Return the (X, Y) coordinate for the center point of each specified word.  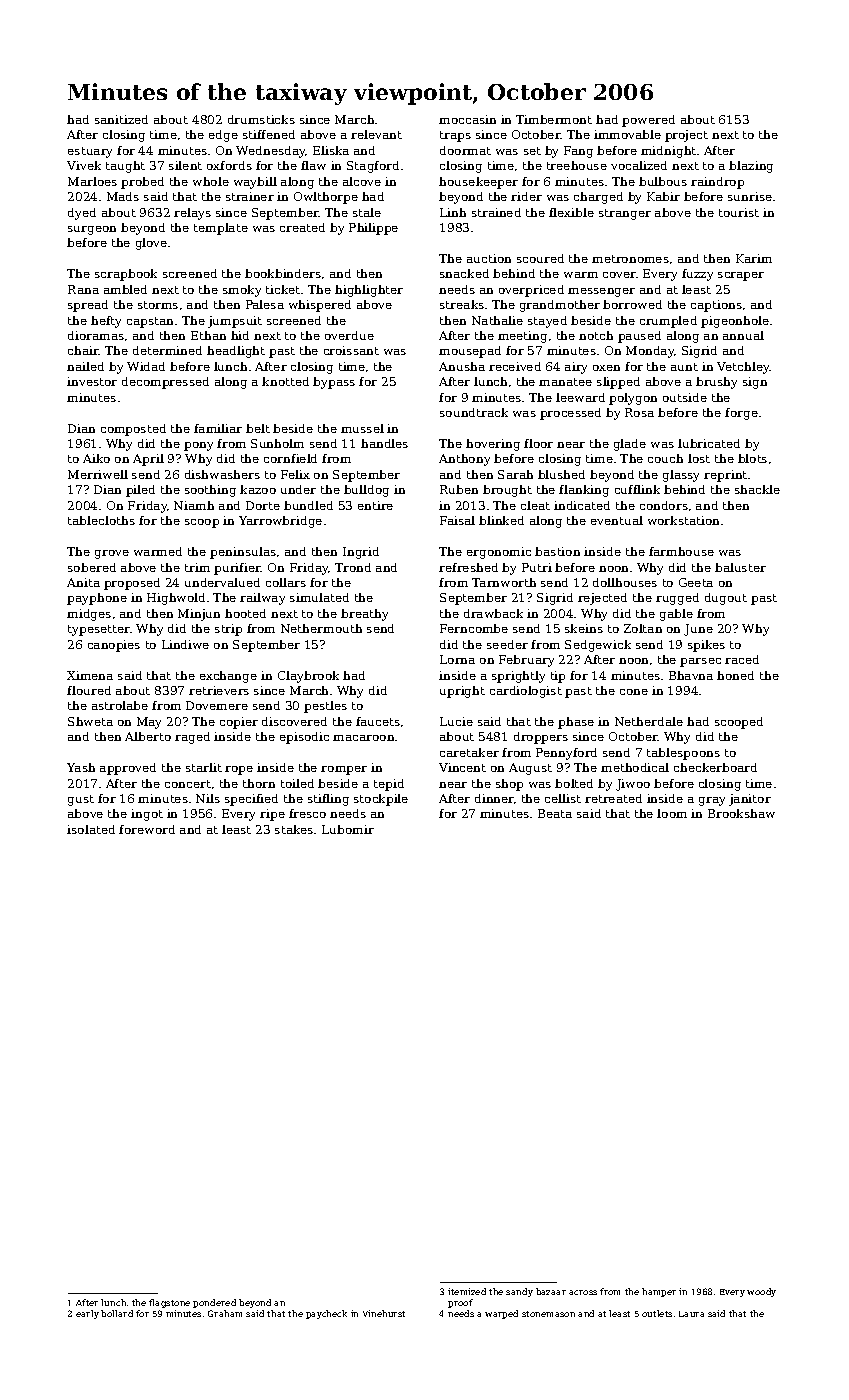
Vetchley (743, 368)
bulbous (663, 181)
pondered (214, 1303)
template (221, 229)
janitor (750, 800)
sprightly (518, 677)
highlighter (369, 291)
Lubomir (348, 829)
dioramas (96, 335)
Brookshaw (741, 813)
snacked (464, 273)
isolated (91, 829)
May (149, 723)
